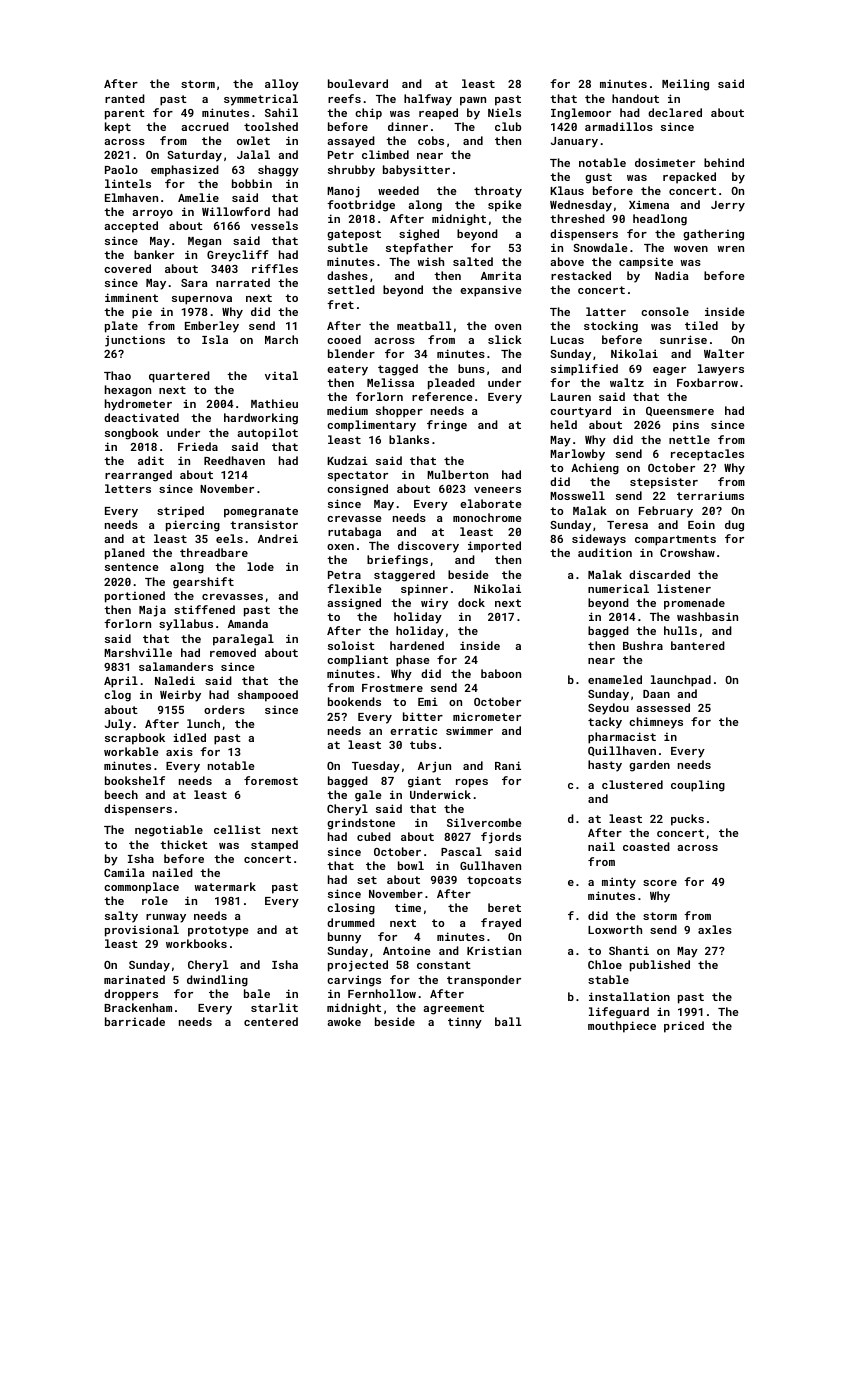 Image resolution: width=849 pixels, height=1400 pixels. What do you see at coordinates (473, 101) in the screenshot?
I see `pawn` at bounding box center [473, 101].
